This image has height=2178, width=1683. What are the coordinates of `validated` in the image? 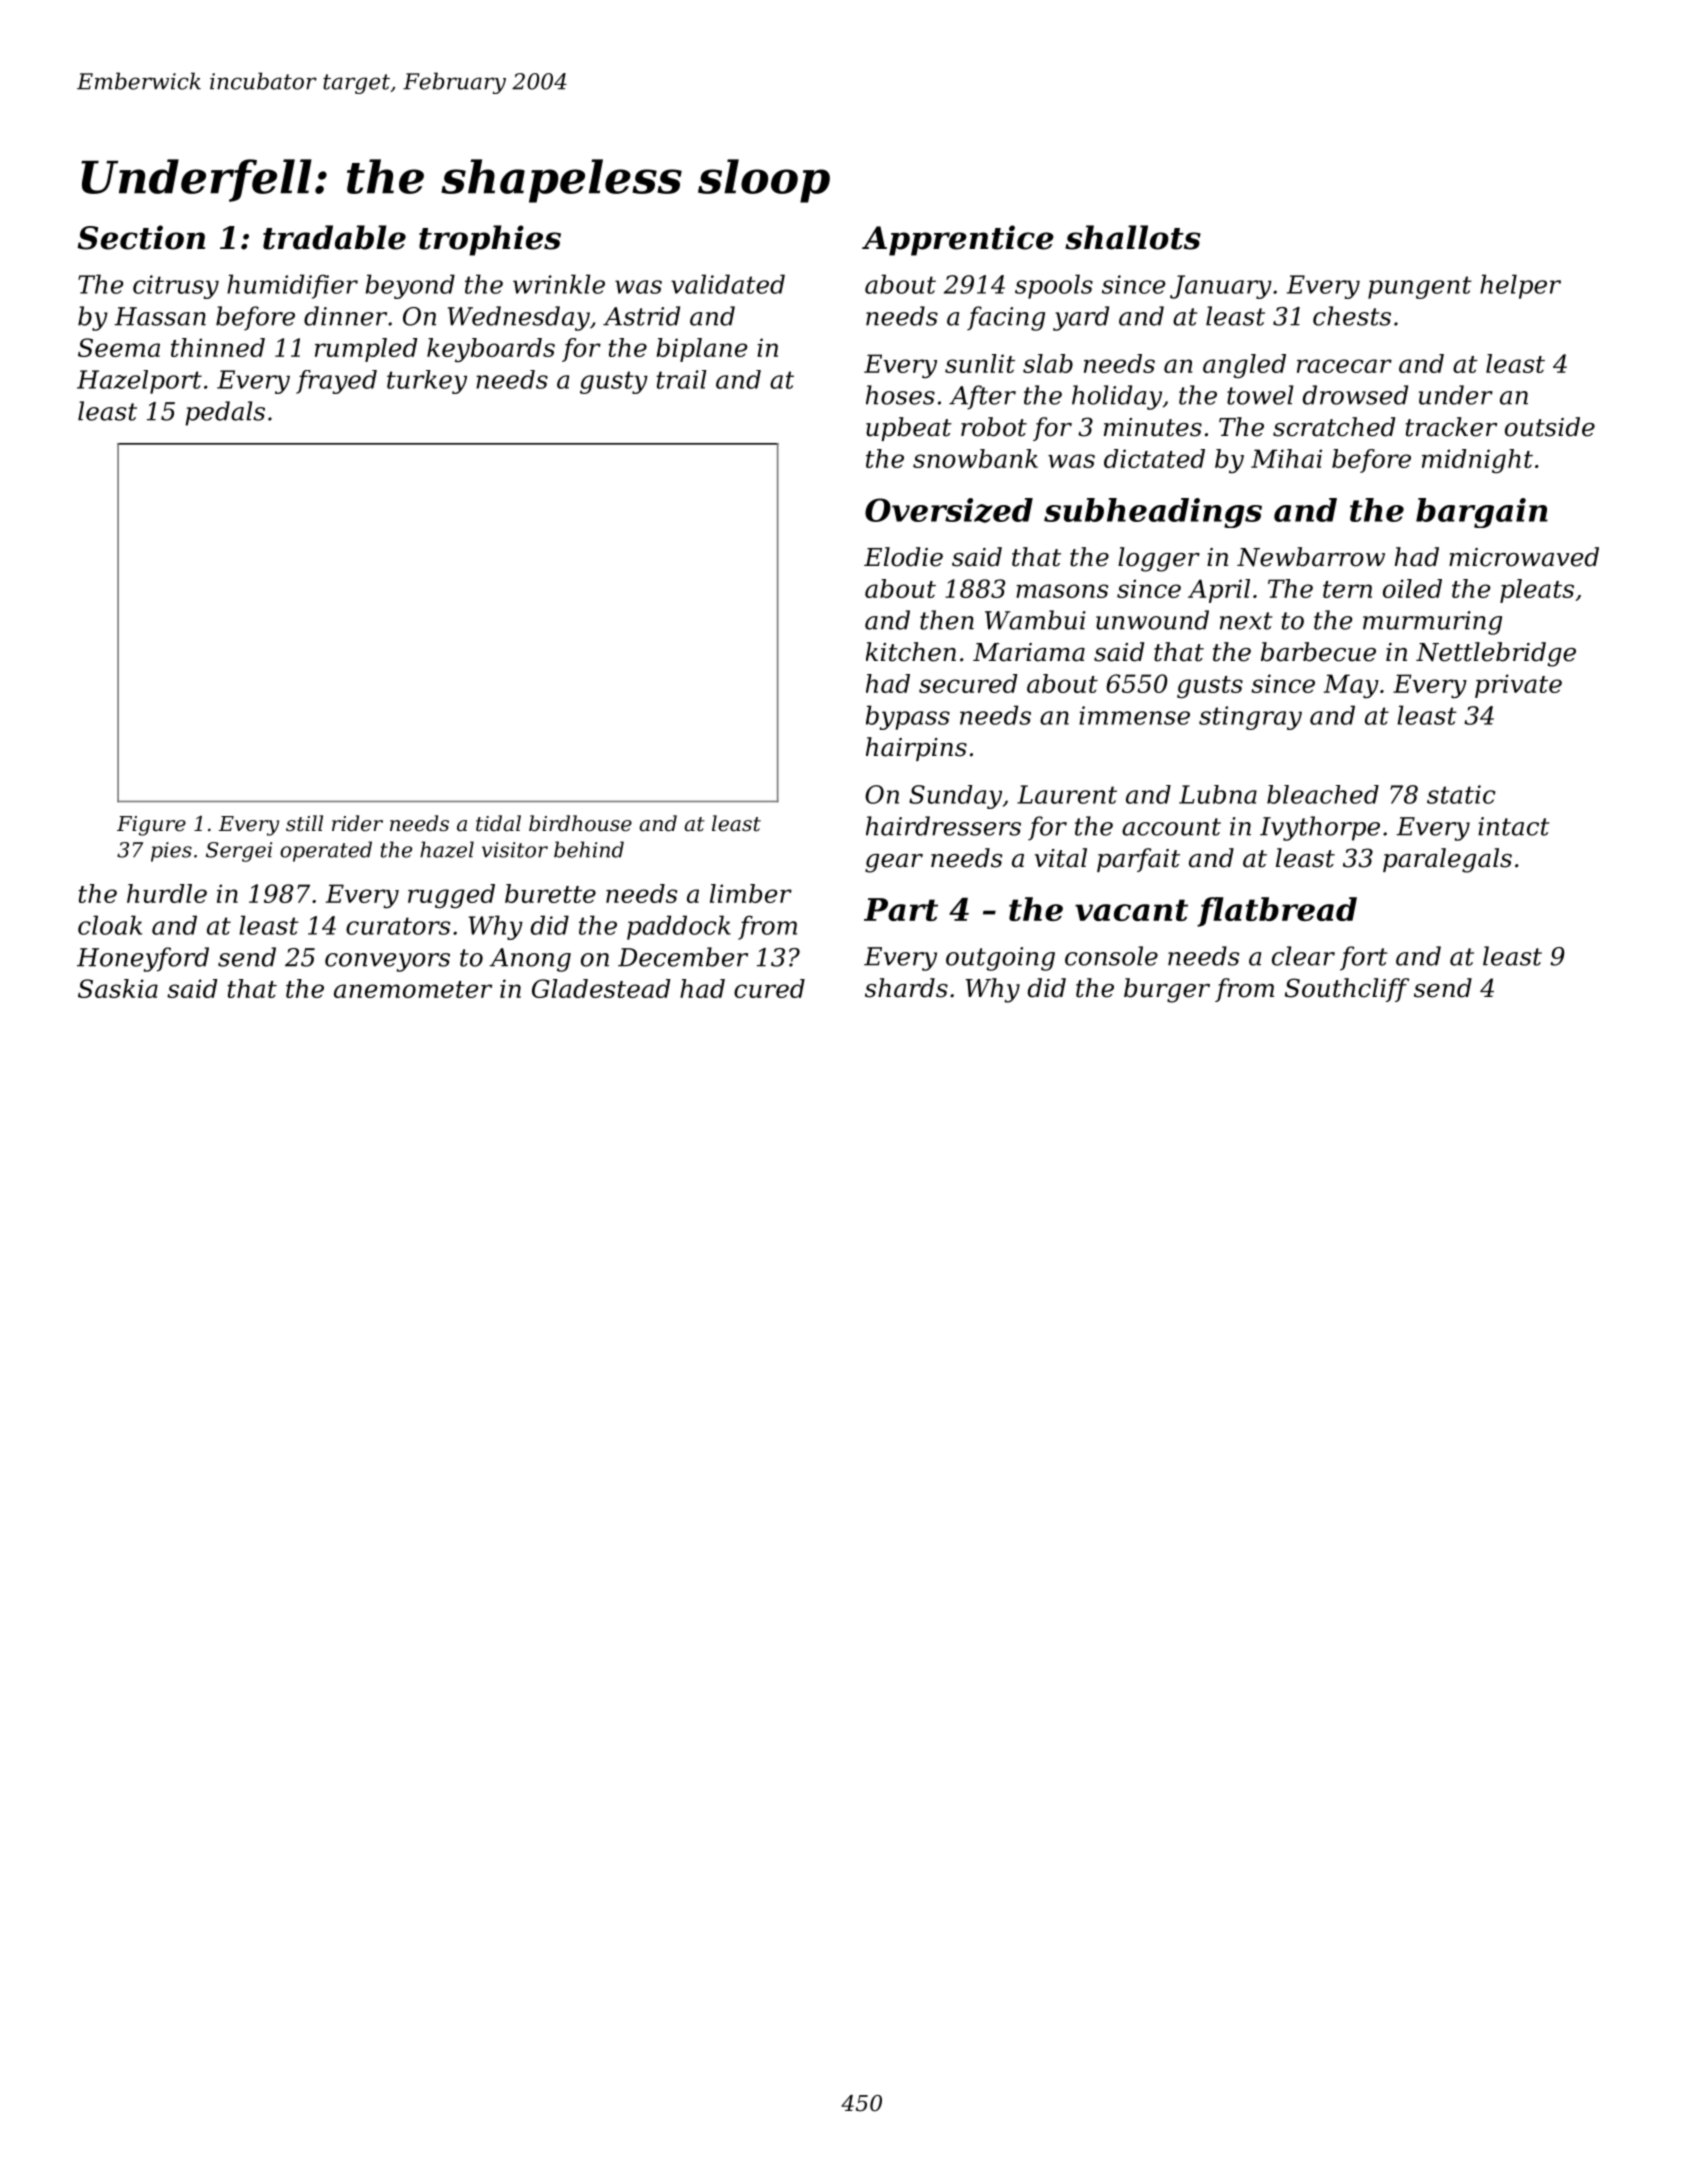 It's located at (728, 284).
